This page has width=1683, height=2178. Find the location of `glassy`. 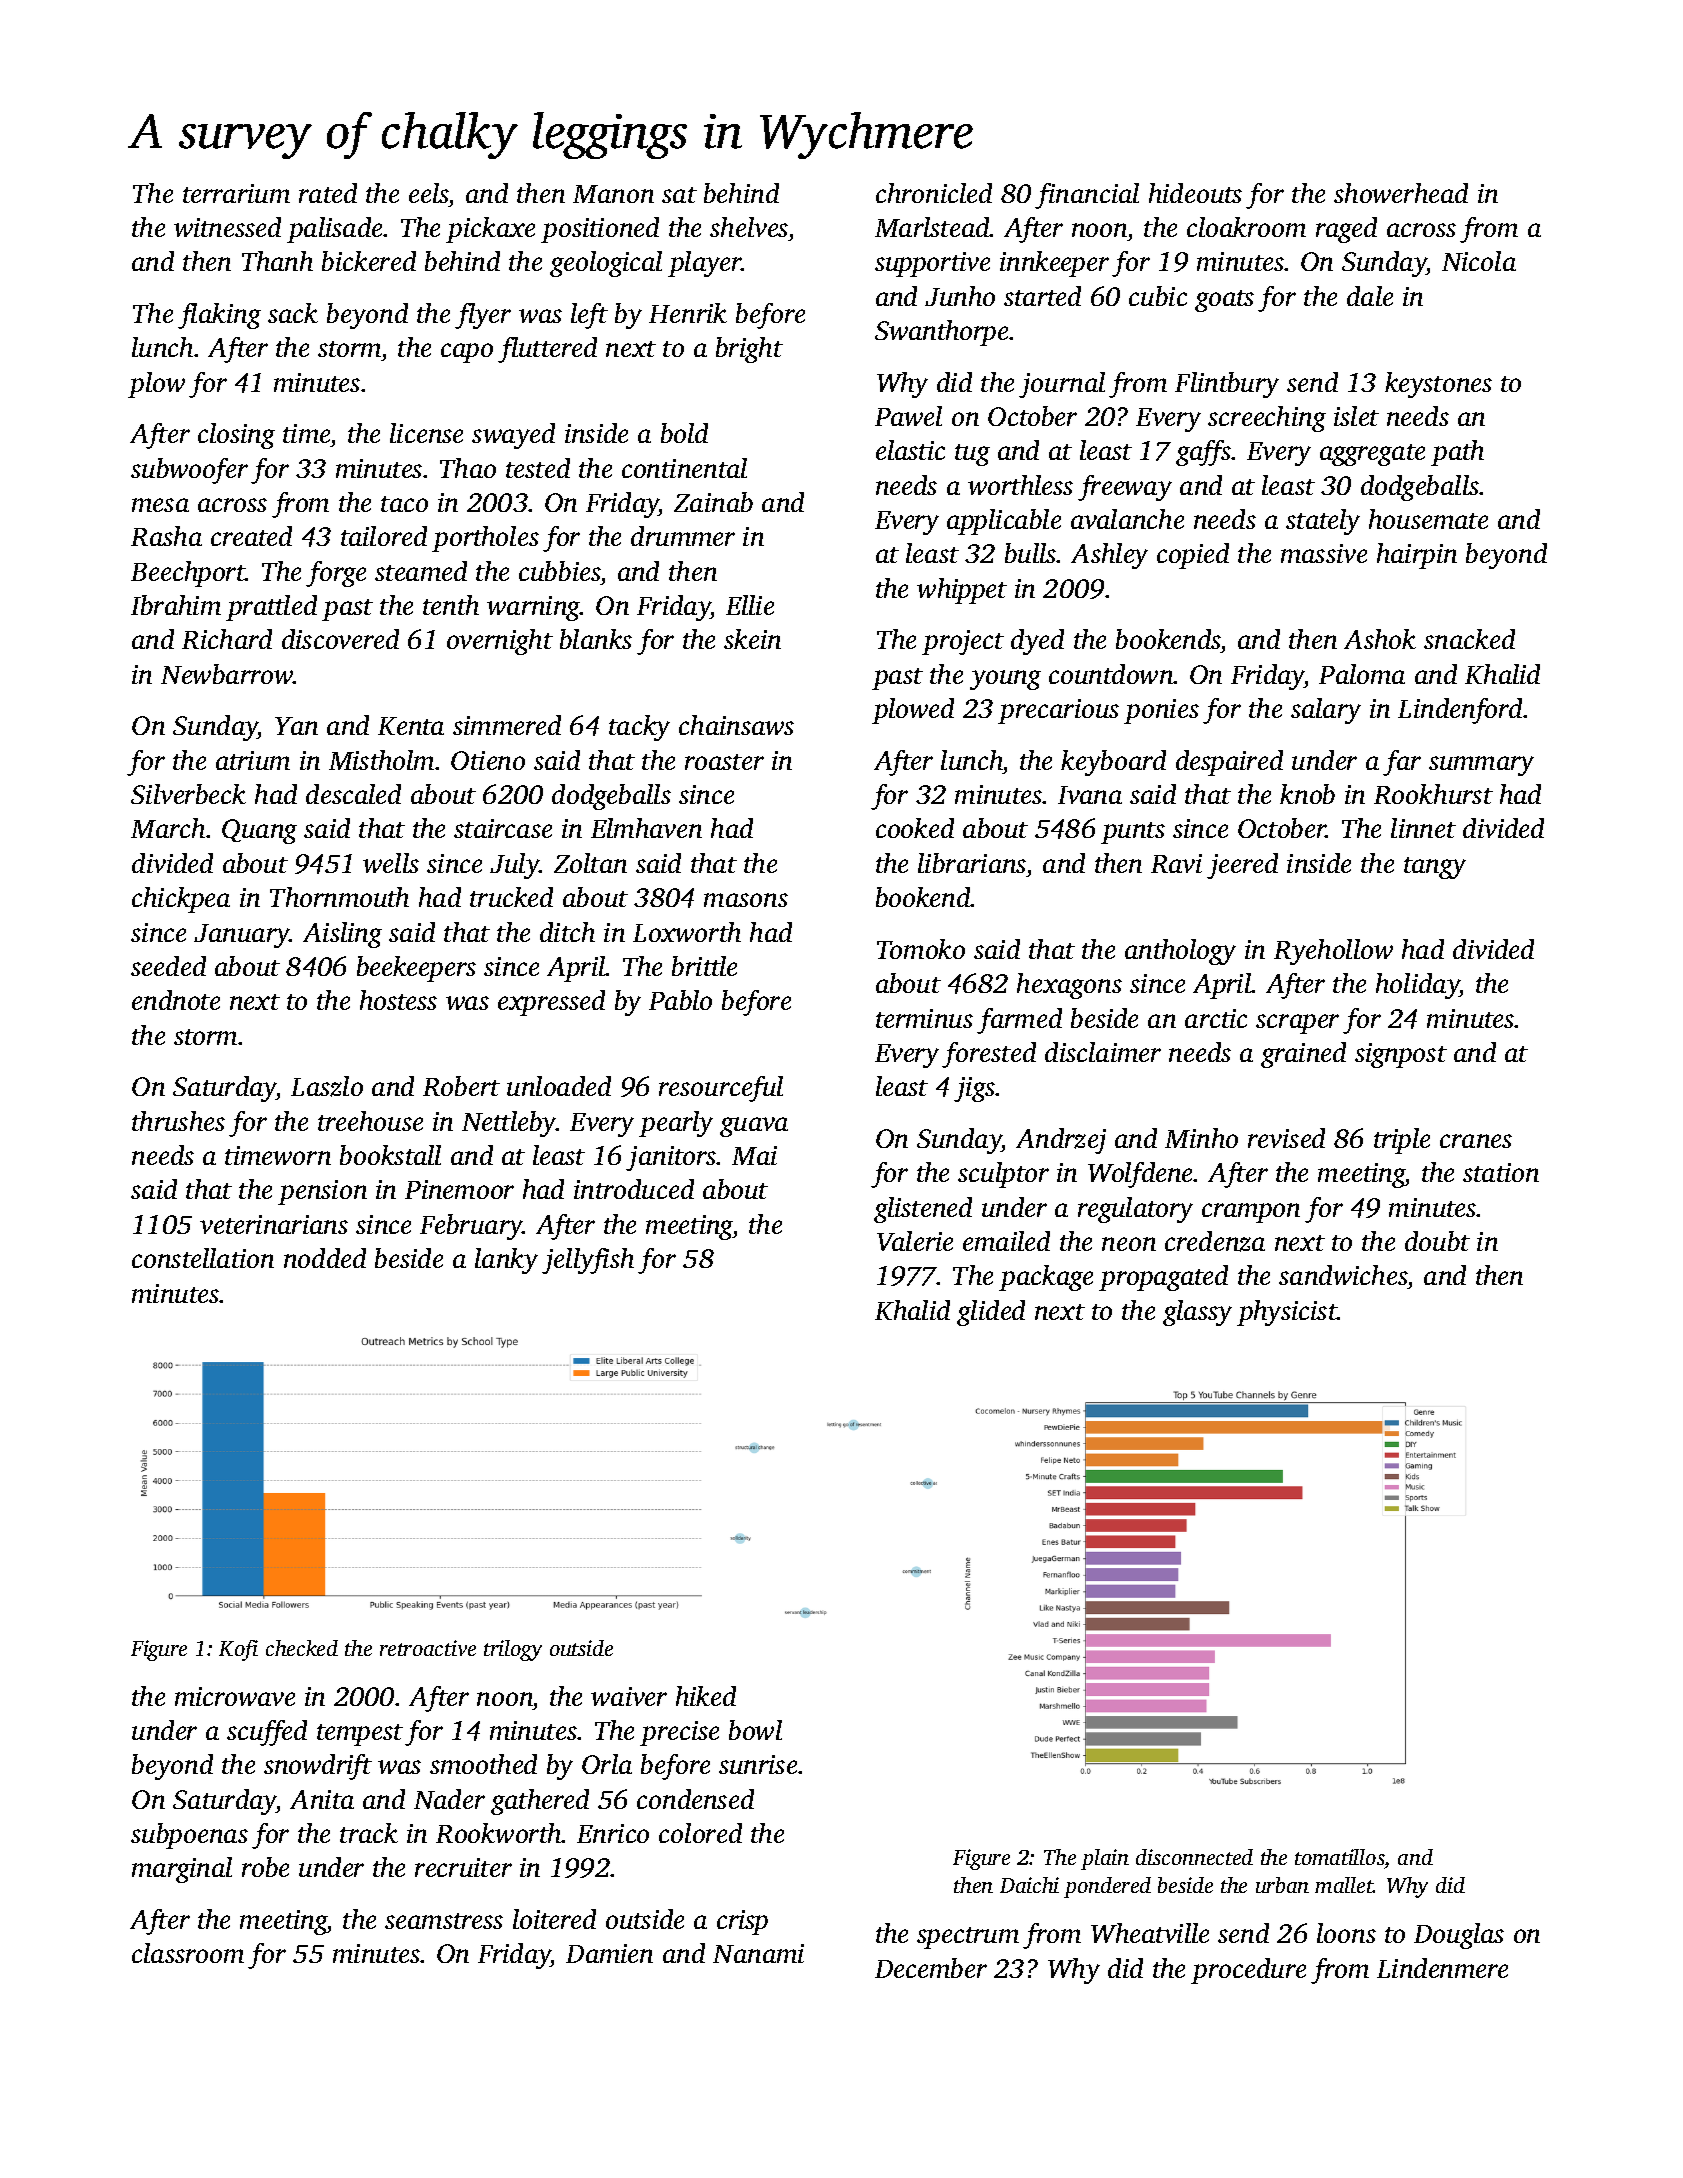

glassy is located at coordinates (1197, 1313).
